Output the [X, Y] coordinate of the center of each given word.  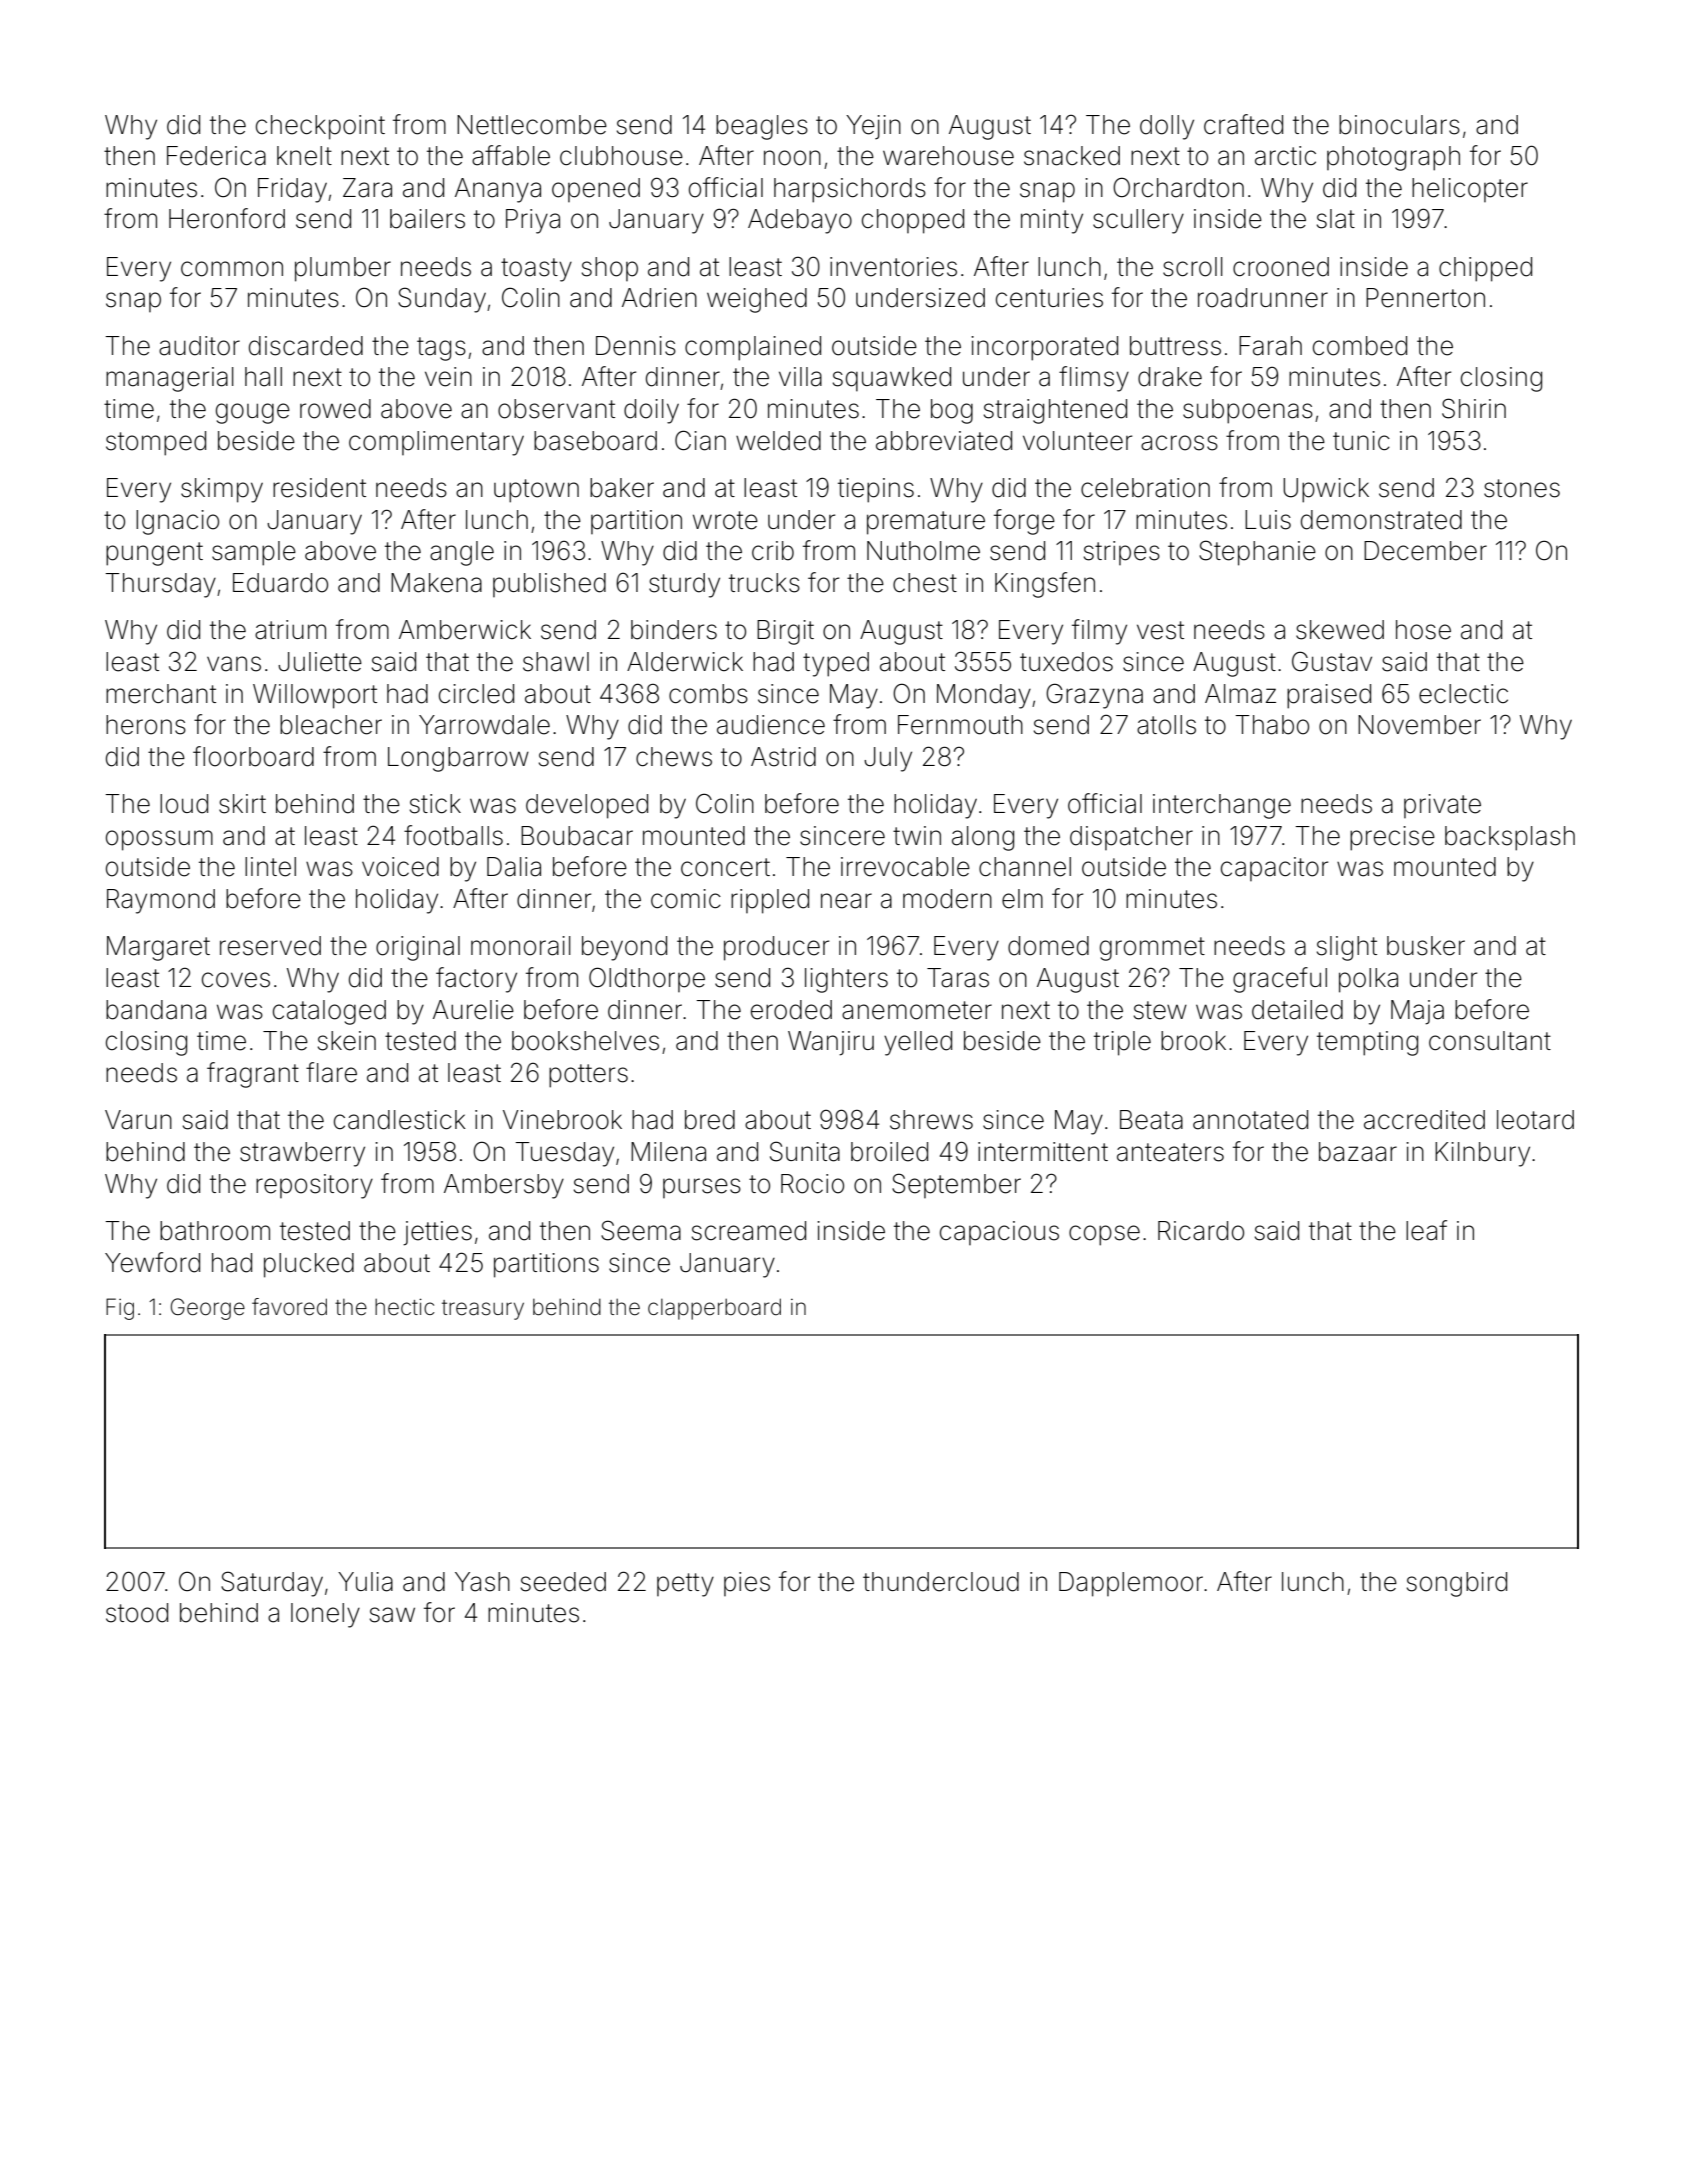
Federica [216, 156]
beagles [762, 127]
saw [392, 1615]
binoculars [1399, 125]
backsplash [1510, 838]
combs [708, 694]
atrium [290, 630]
